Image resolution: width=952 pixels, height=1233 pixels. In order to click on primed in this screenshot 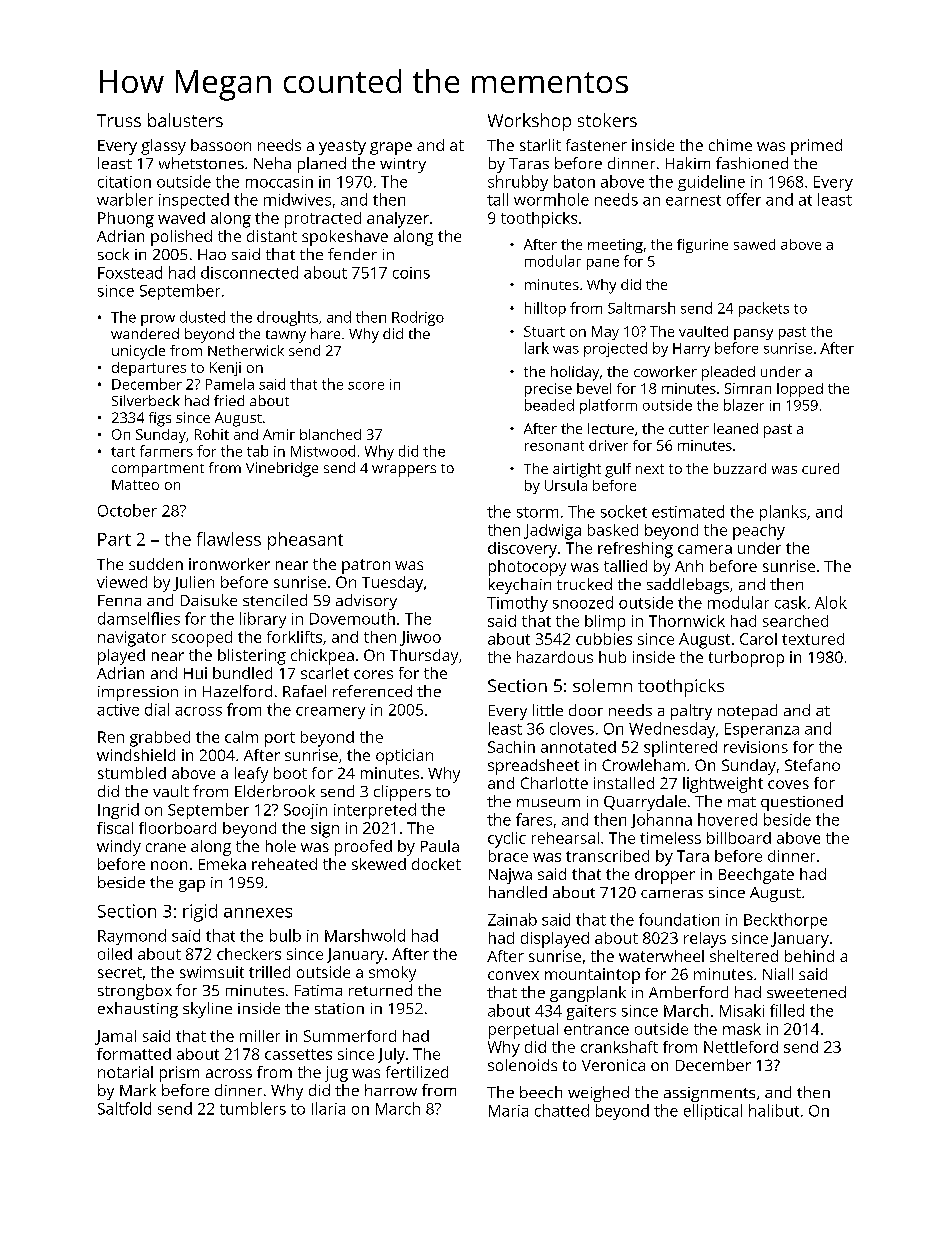, I will do `click(816, 147)`.
